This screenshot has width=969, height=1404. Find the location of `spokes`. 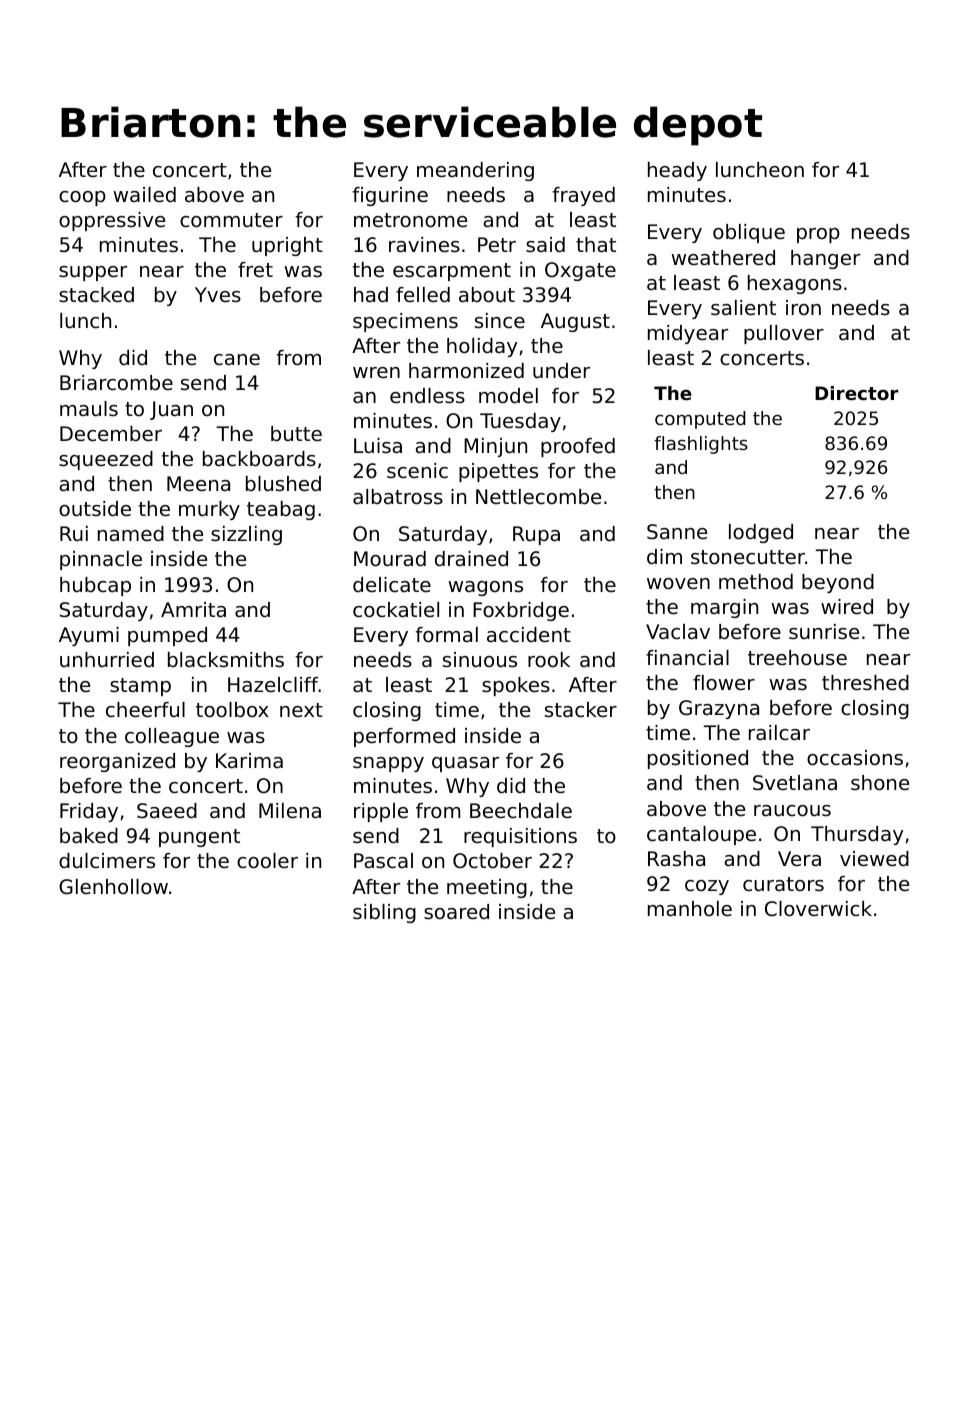

spokes is located at coordinates (516, 686).
